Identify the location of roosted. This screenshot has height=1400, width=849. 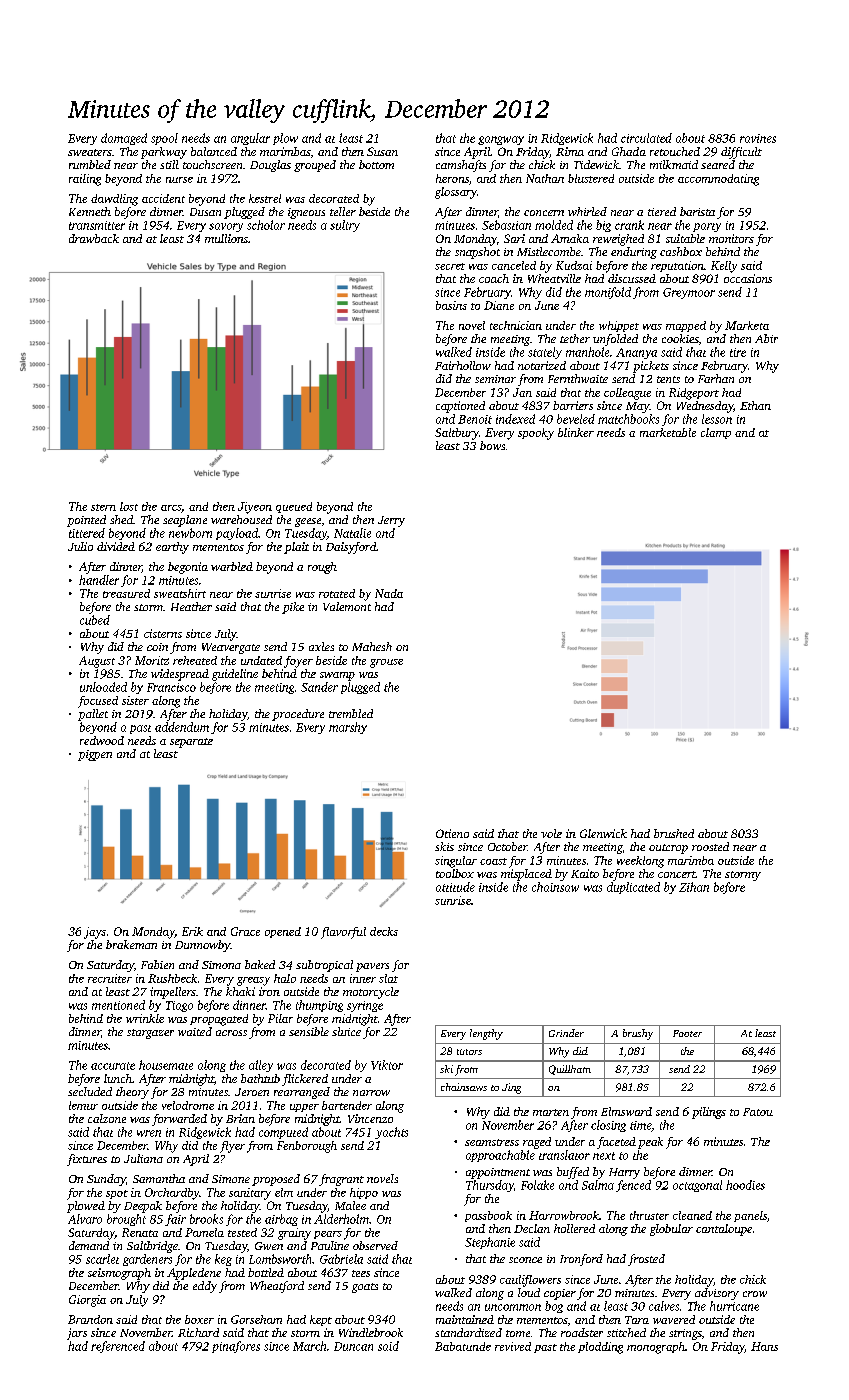
(710, 846).
